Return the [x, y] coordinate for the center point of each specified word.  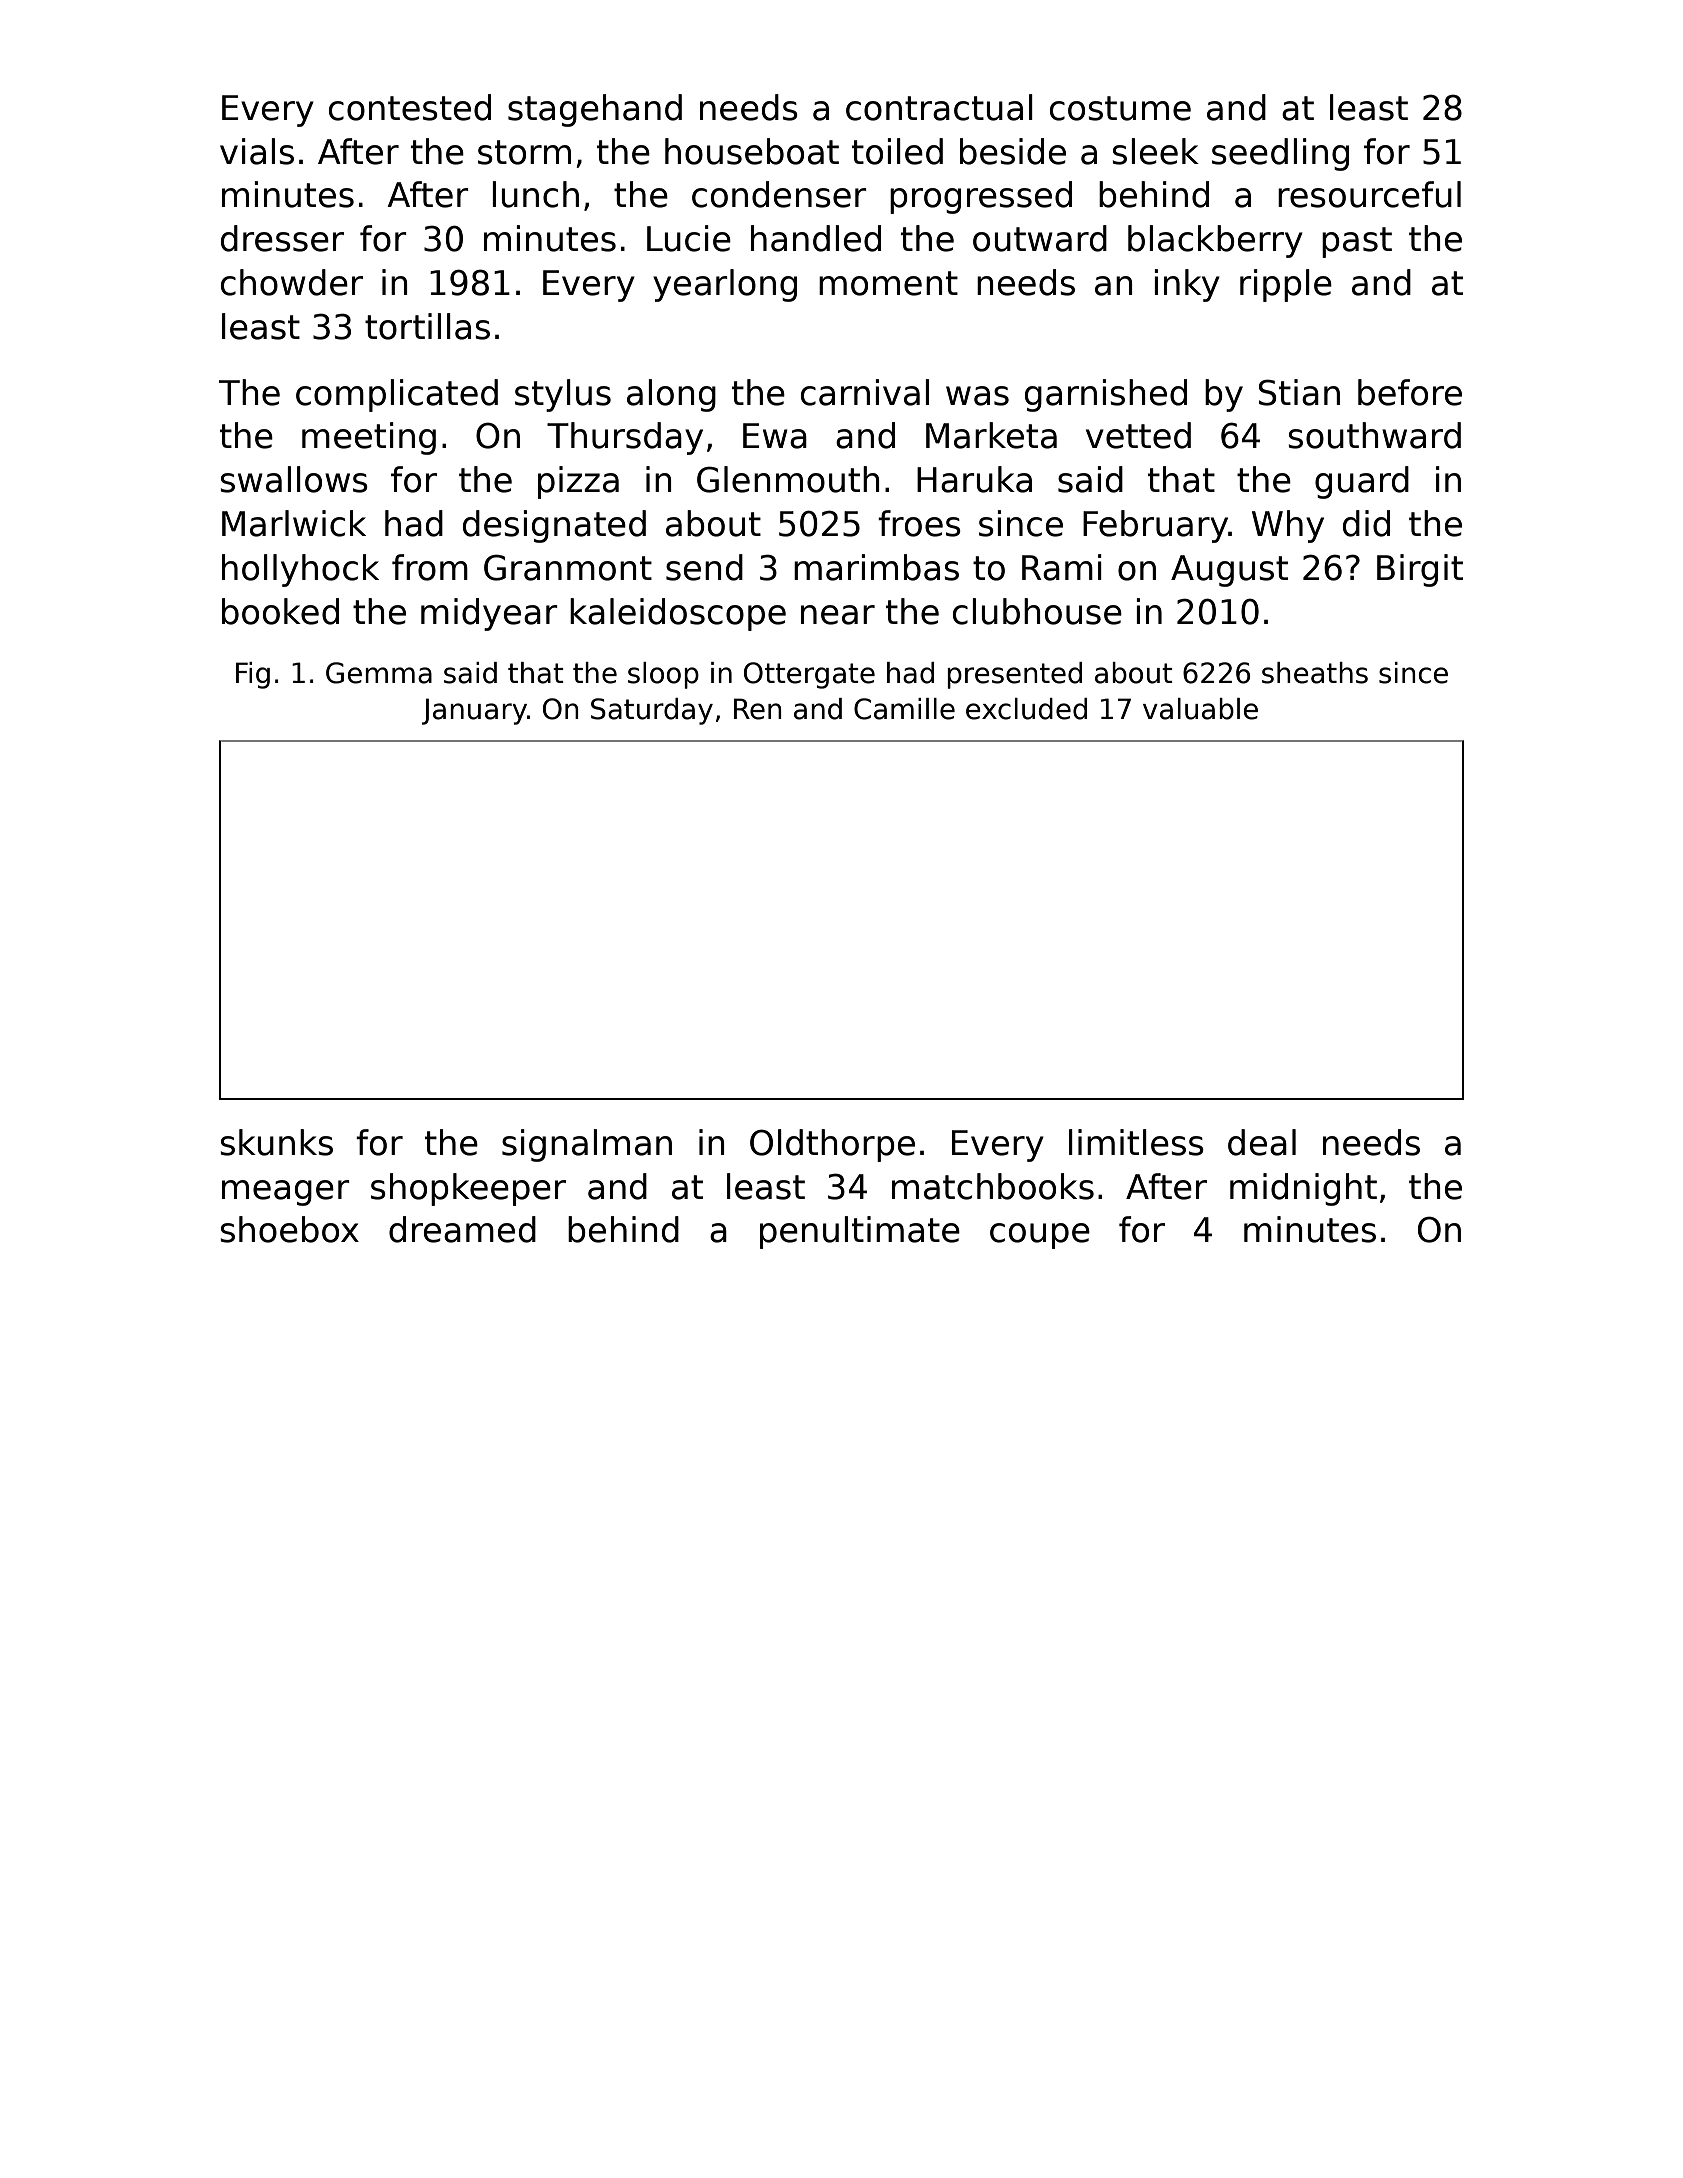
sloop [663, 675]
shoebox [289, 1229]
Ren [758, 709]
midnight [1303, 1189]
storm [524, 152]
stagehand [595, 110]
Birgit [1420, 570]
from [430, 567]
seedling [1280, 154]
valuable [1200, 709]
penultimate [860, 1232]
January [474, 711]
